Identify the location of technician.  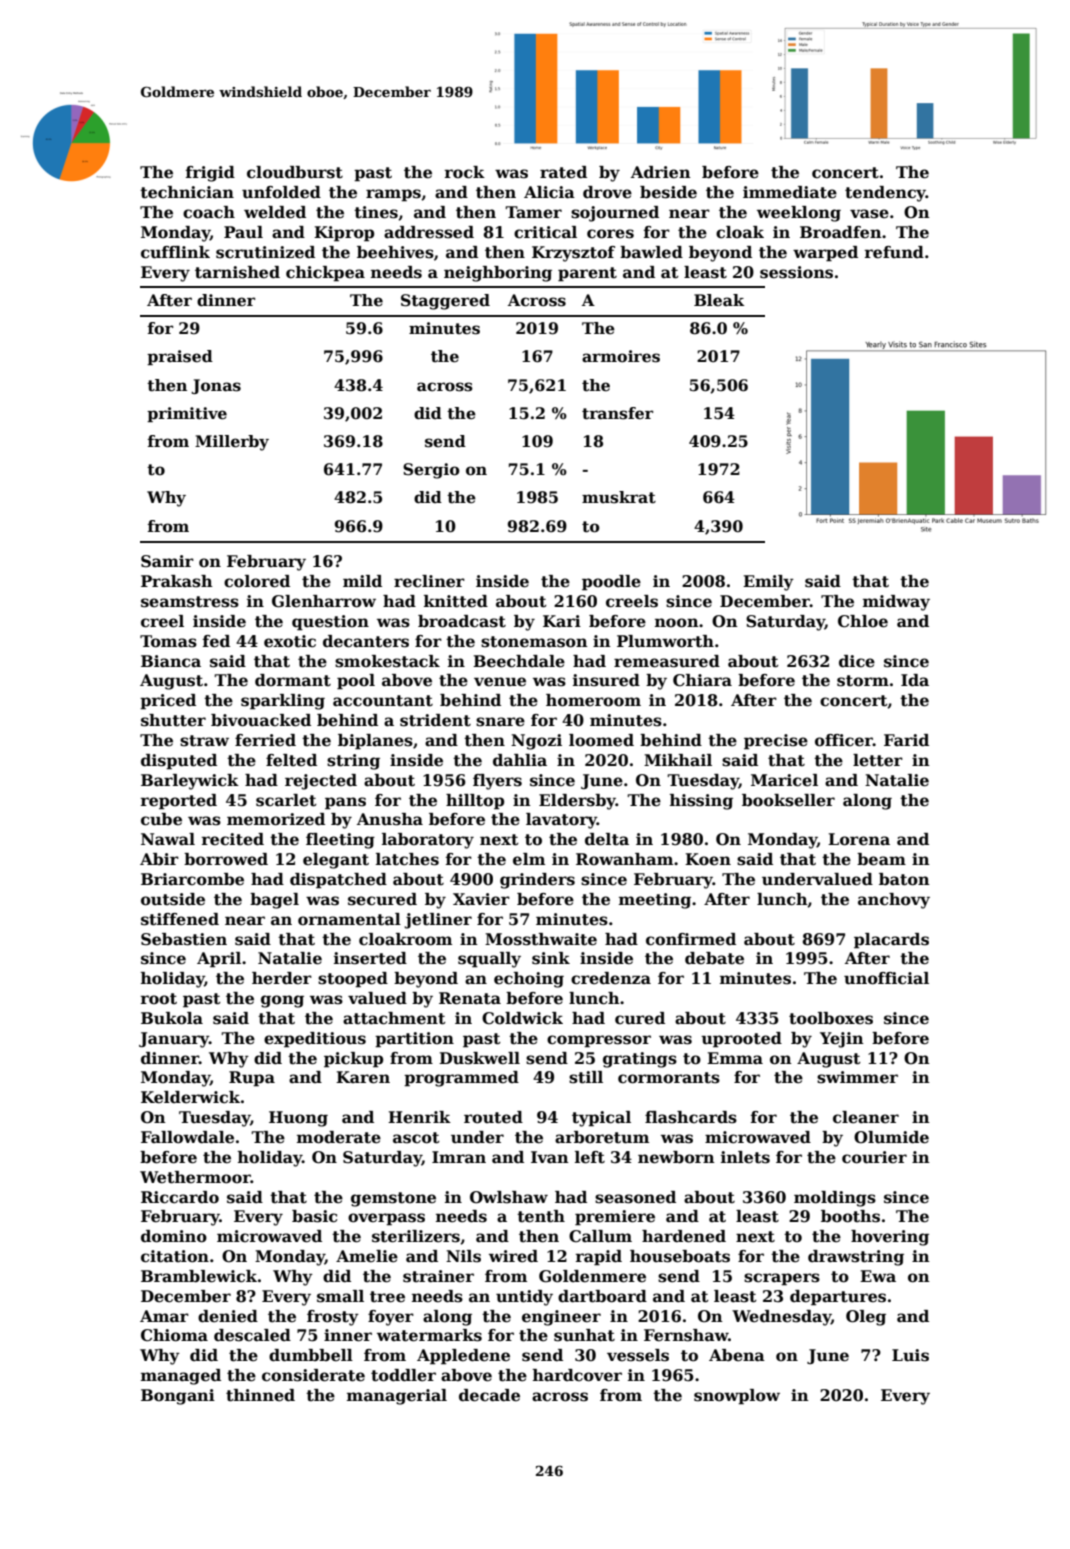
(187, 192).
